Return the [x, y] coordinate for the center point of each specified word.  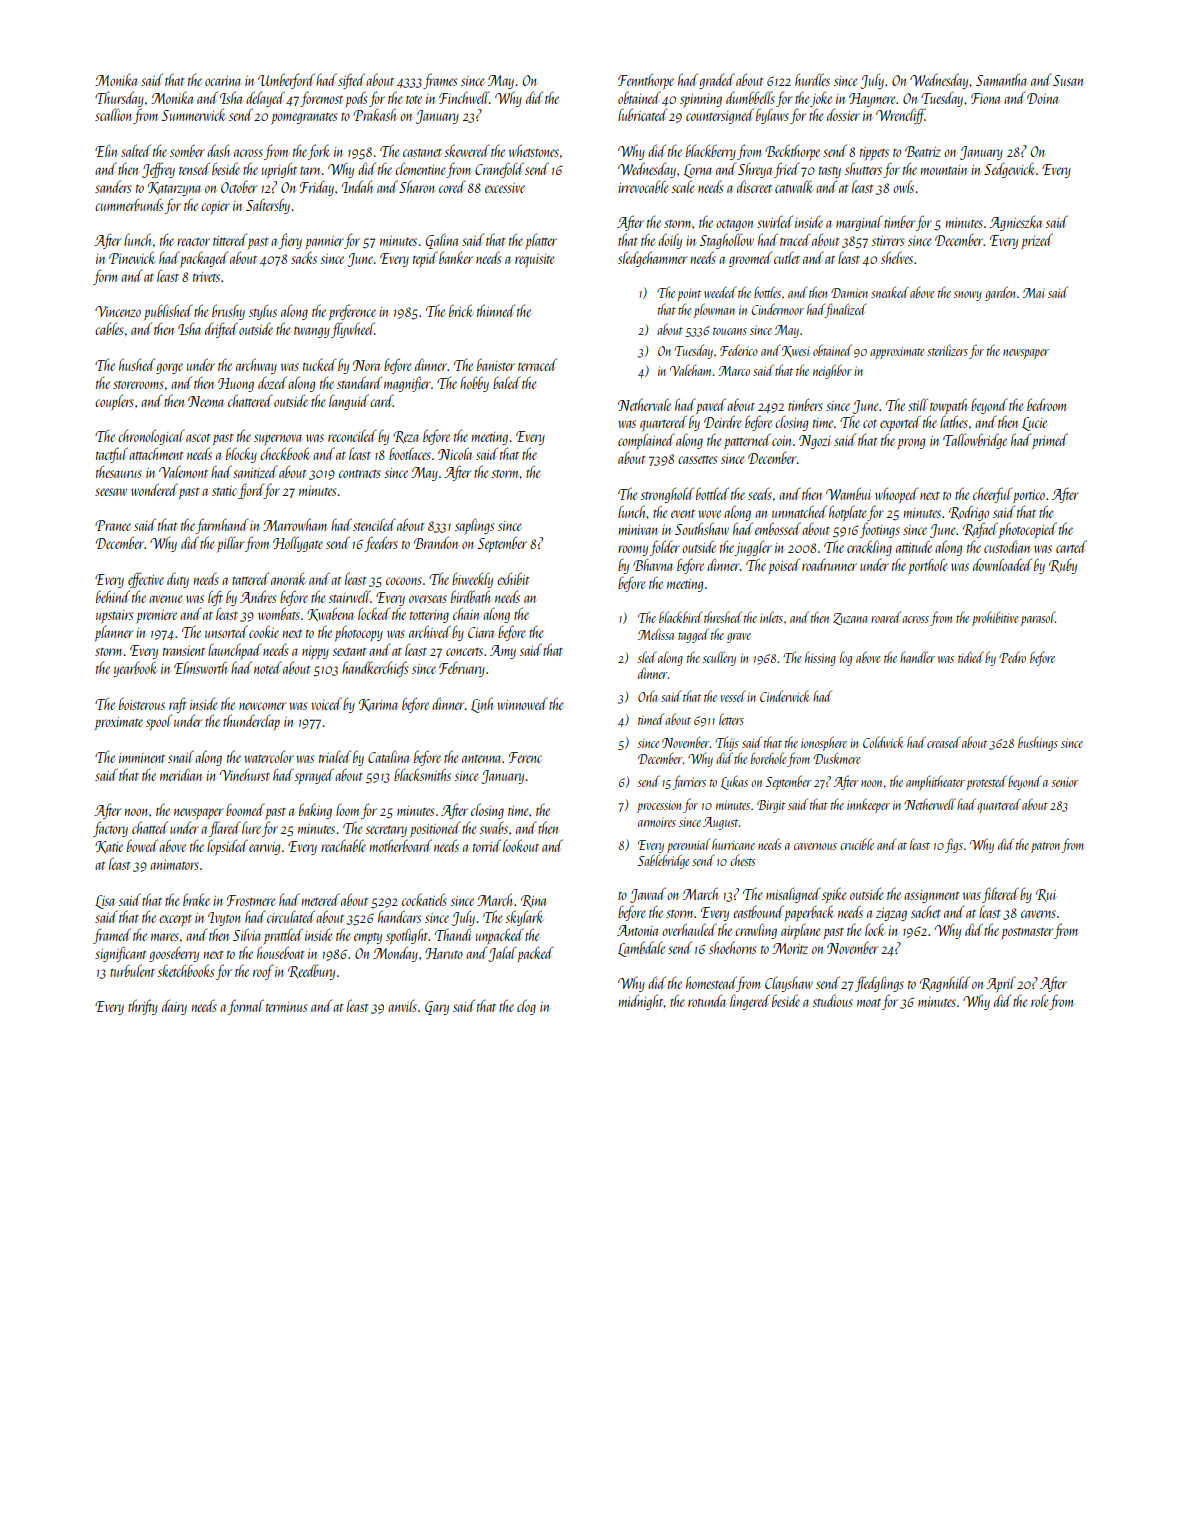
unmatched [799, 511]
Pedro [1012, 657]
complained [646, 441]
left [215, 598]
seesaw [111, 492]
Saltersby [268, 206]
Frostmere [251, 900]
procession [659, 806]
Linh [482, 705]
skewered [467, 151]
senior [1065, 782]
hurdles [812, 79]
